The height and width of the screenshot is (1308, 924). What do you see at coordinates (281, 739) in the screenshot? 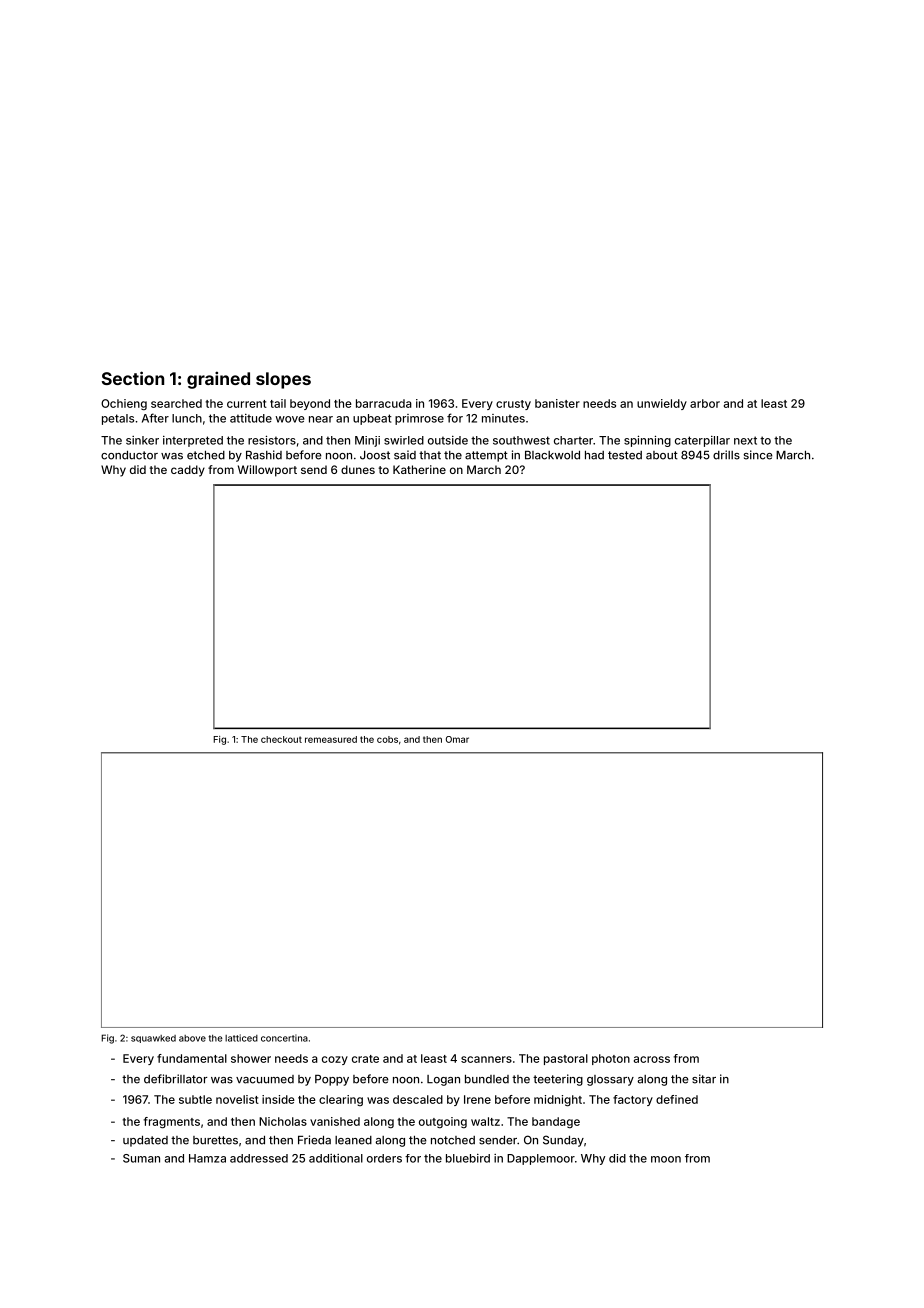
I see `checkout` at bounding box center [281, 739].
